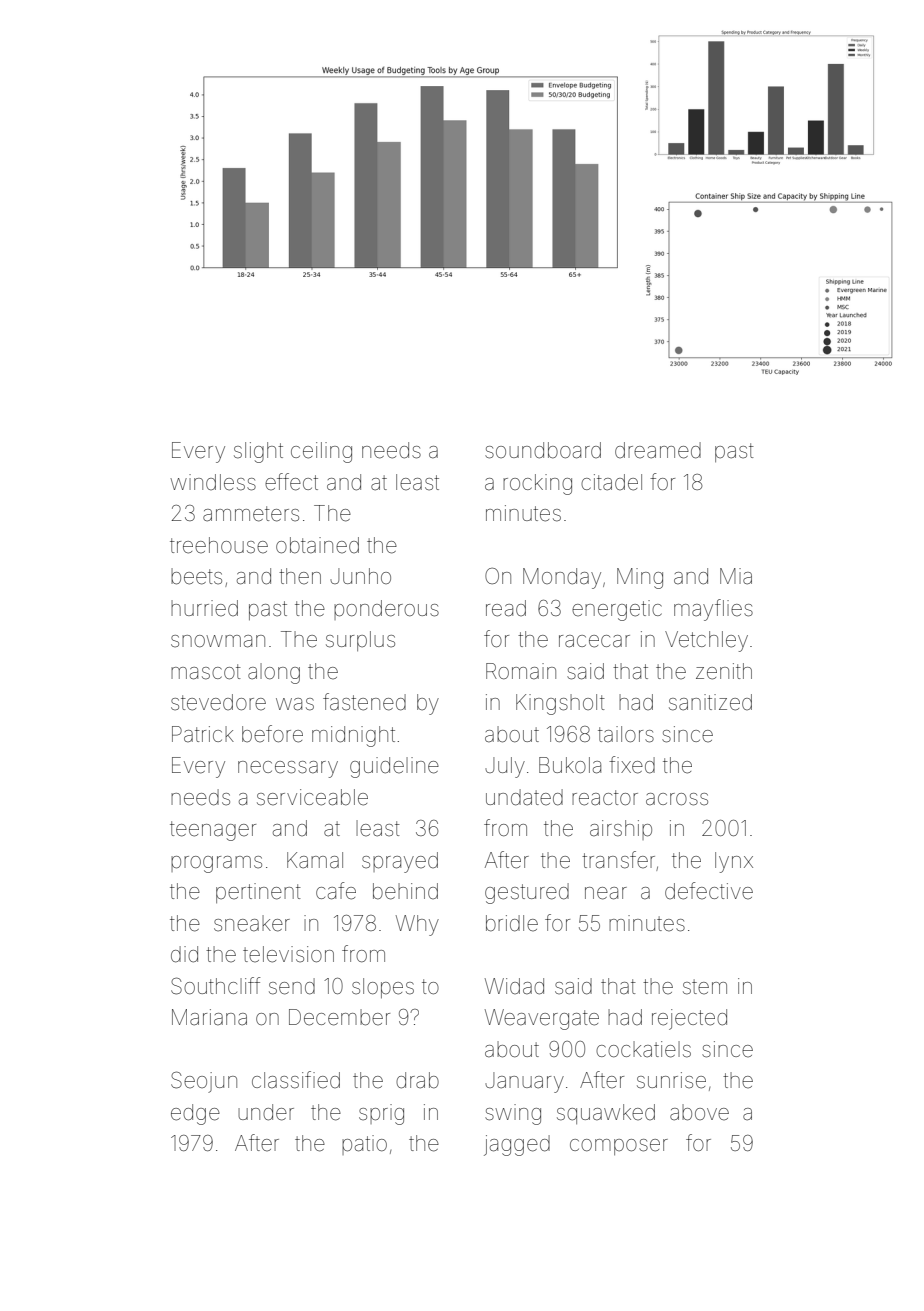 The height and width of the page is (1311, 924). I want to click on sneaker, so click(252, 923).
